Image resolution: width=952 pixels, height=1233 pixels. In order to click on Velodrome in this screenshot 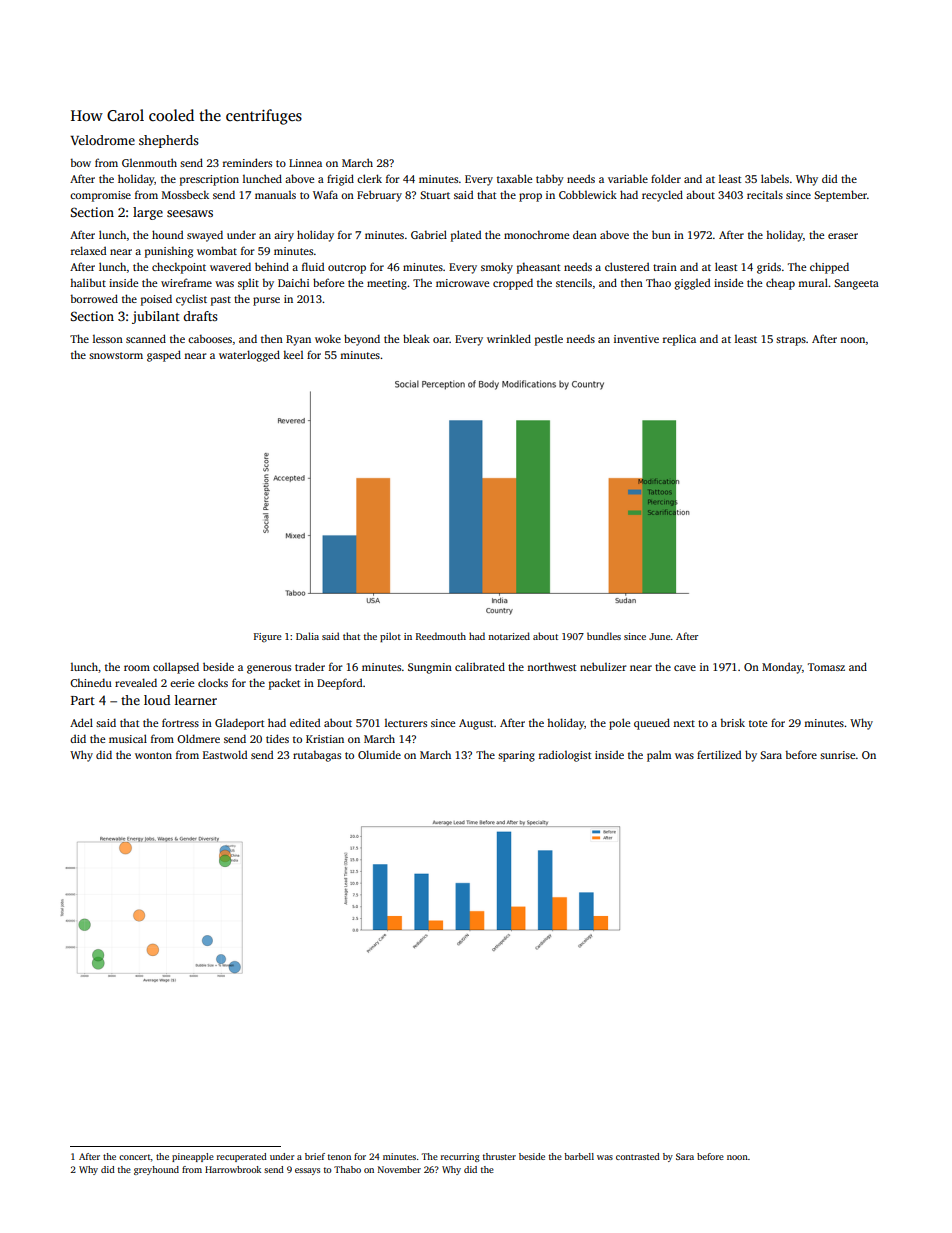, I will do `click(102, 140)`.
